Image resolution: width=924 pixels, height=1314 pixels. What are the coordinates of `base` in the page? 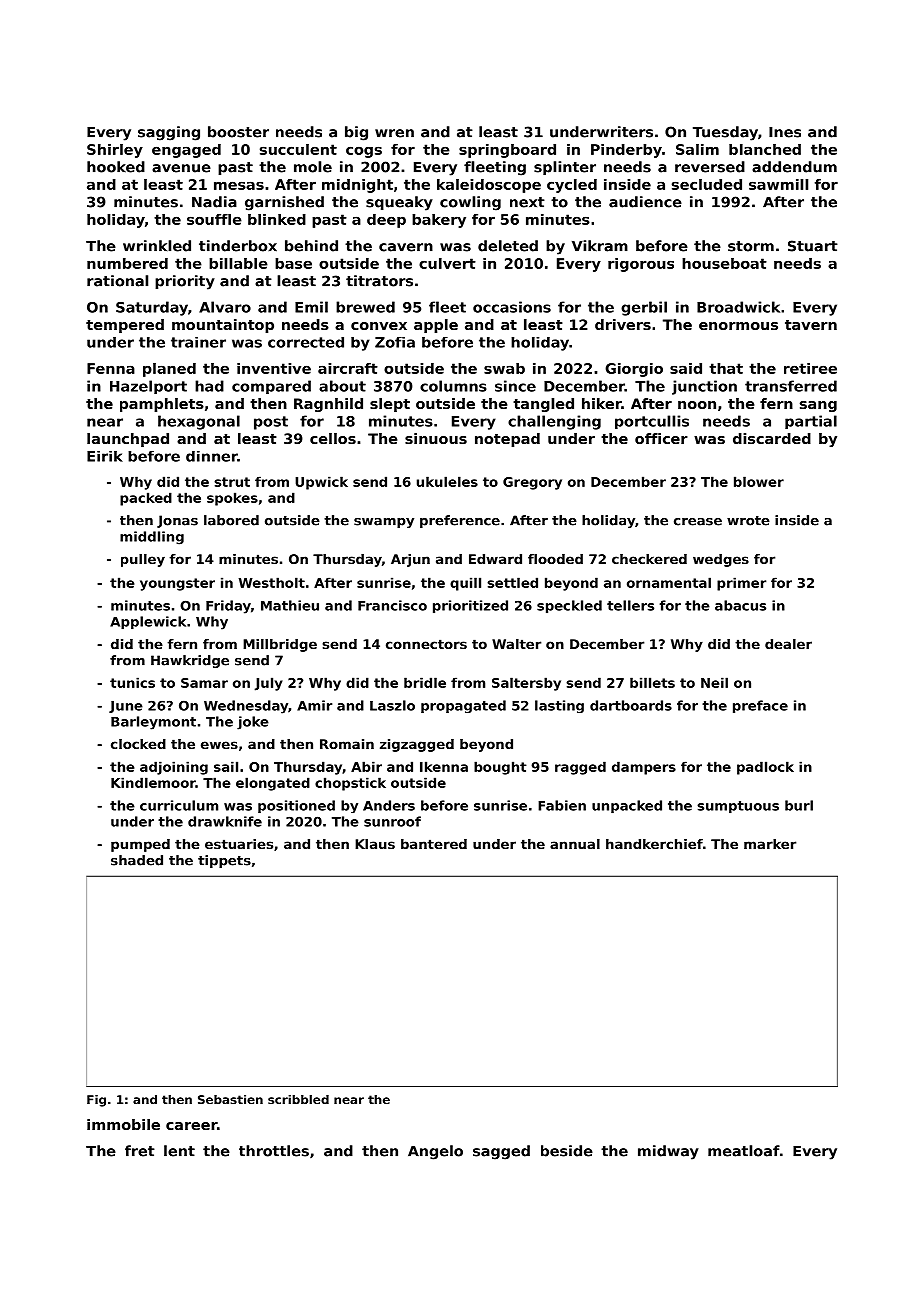 It's located at (293, 263).
